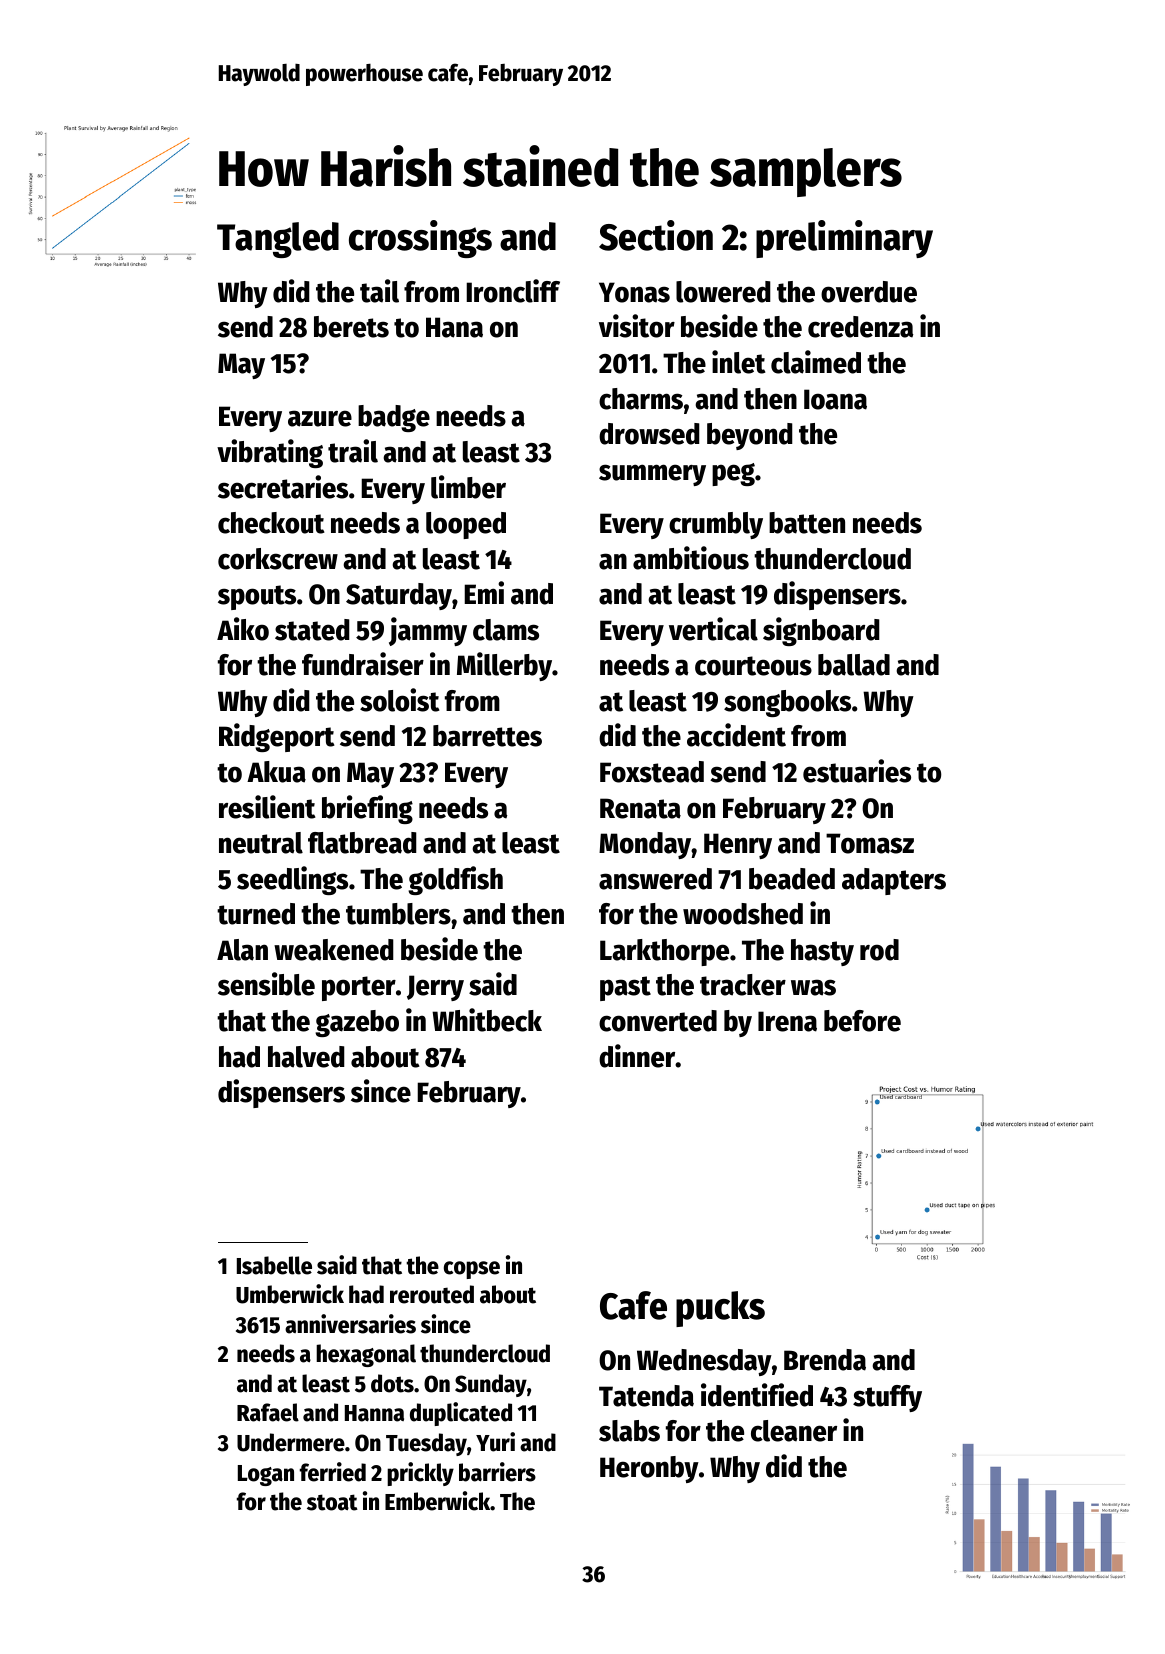  Describe the element at coordinates (792, 879) in the page. I see `beaded` at that location.
